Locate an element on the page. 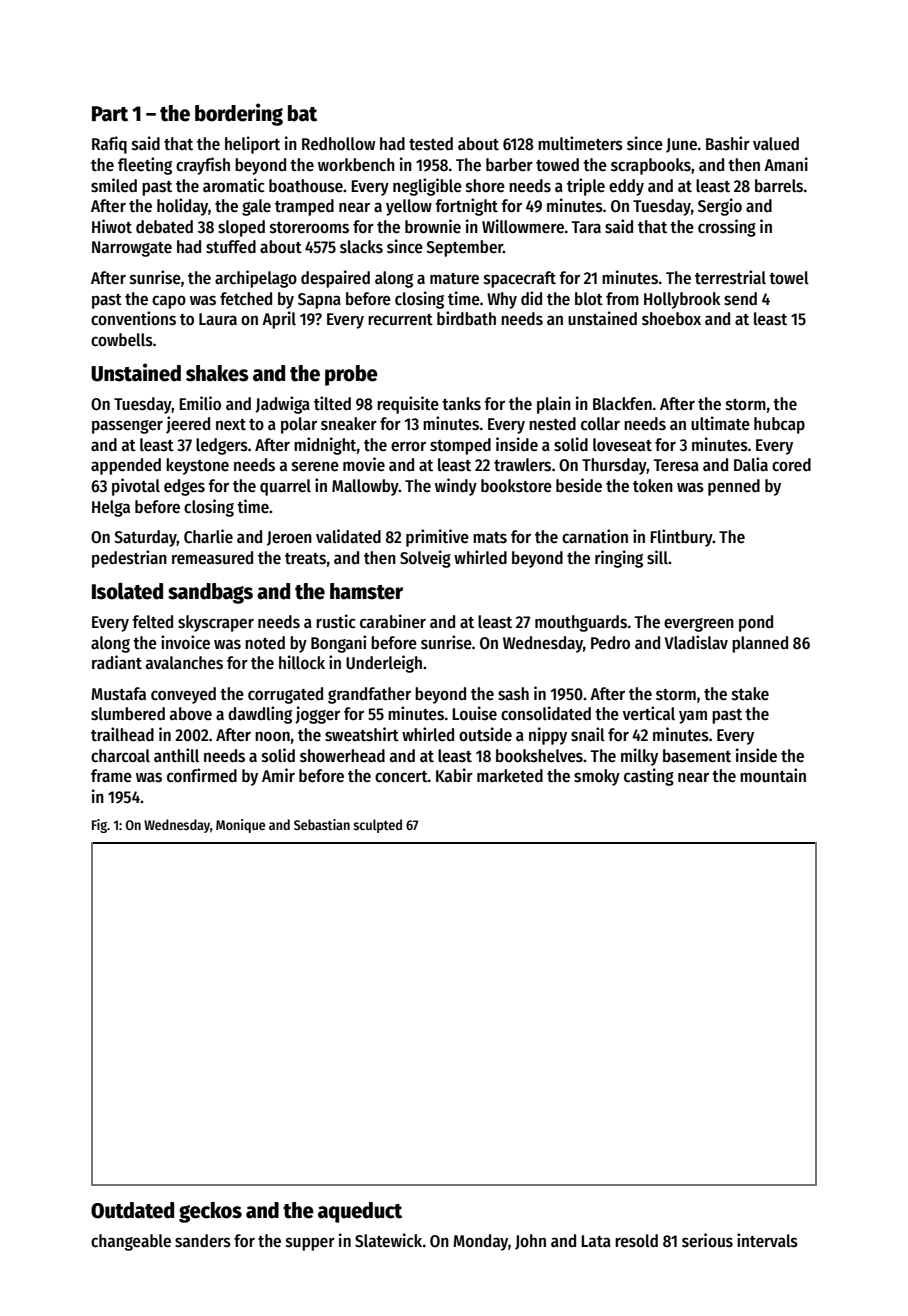 The image size is (908, 1316). nested is located at coordinates (552, 424).
